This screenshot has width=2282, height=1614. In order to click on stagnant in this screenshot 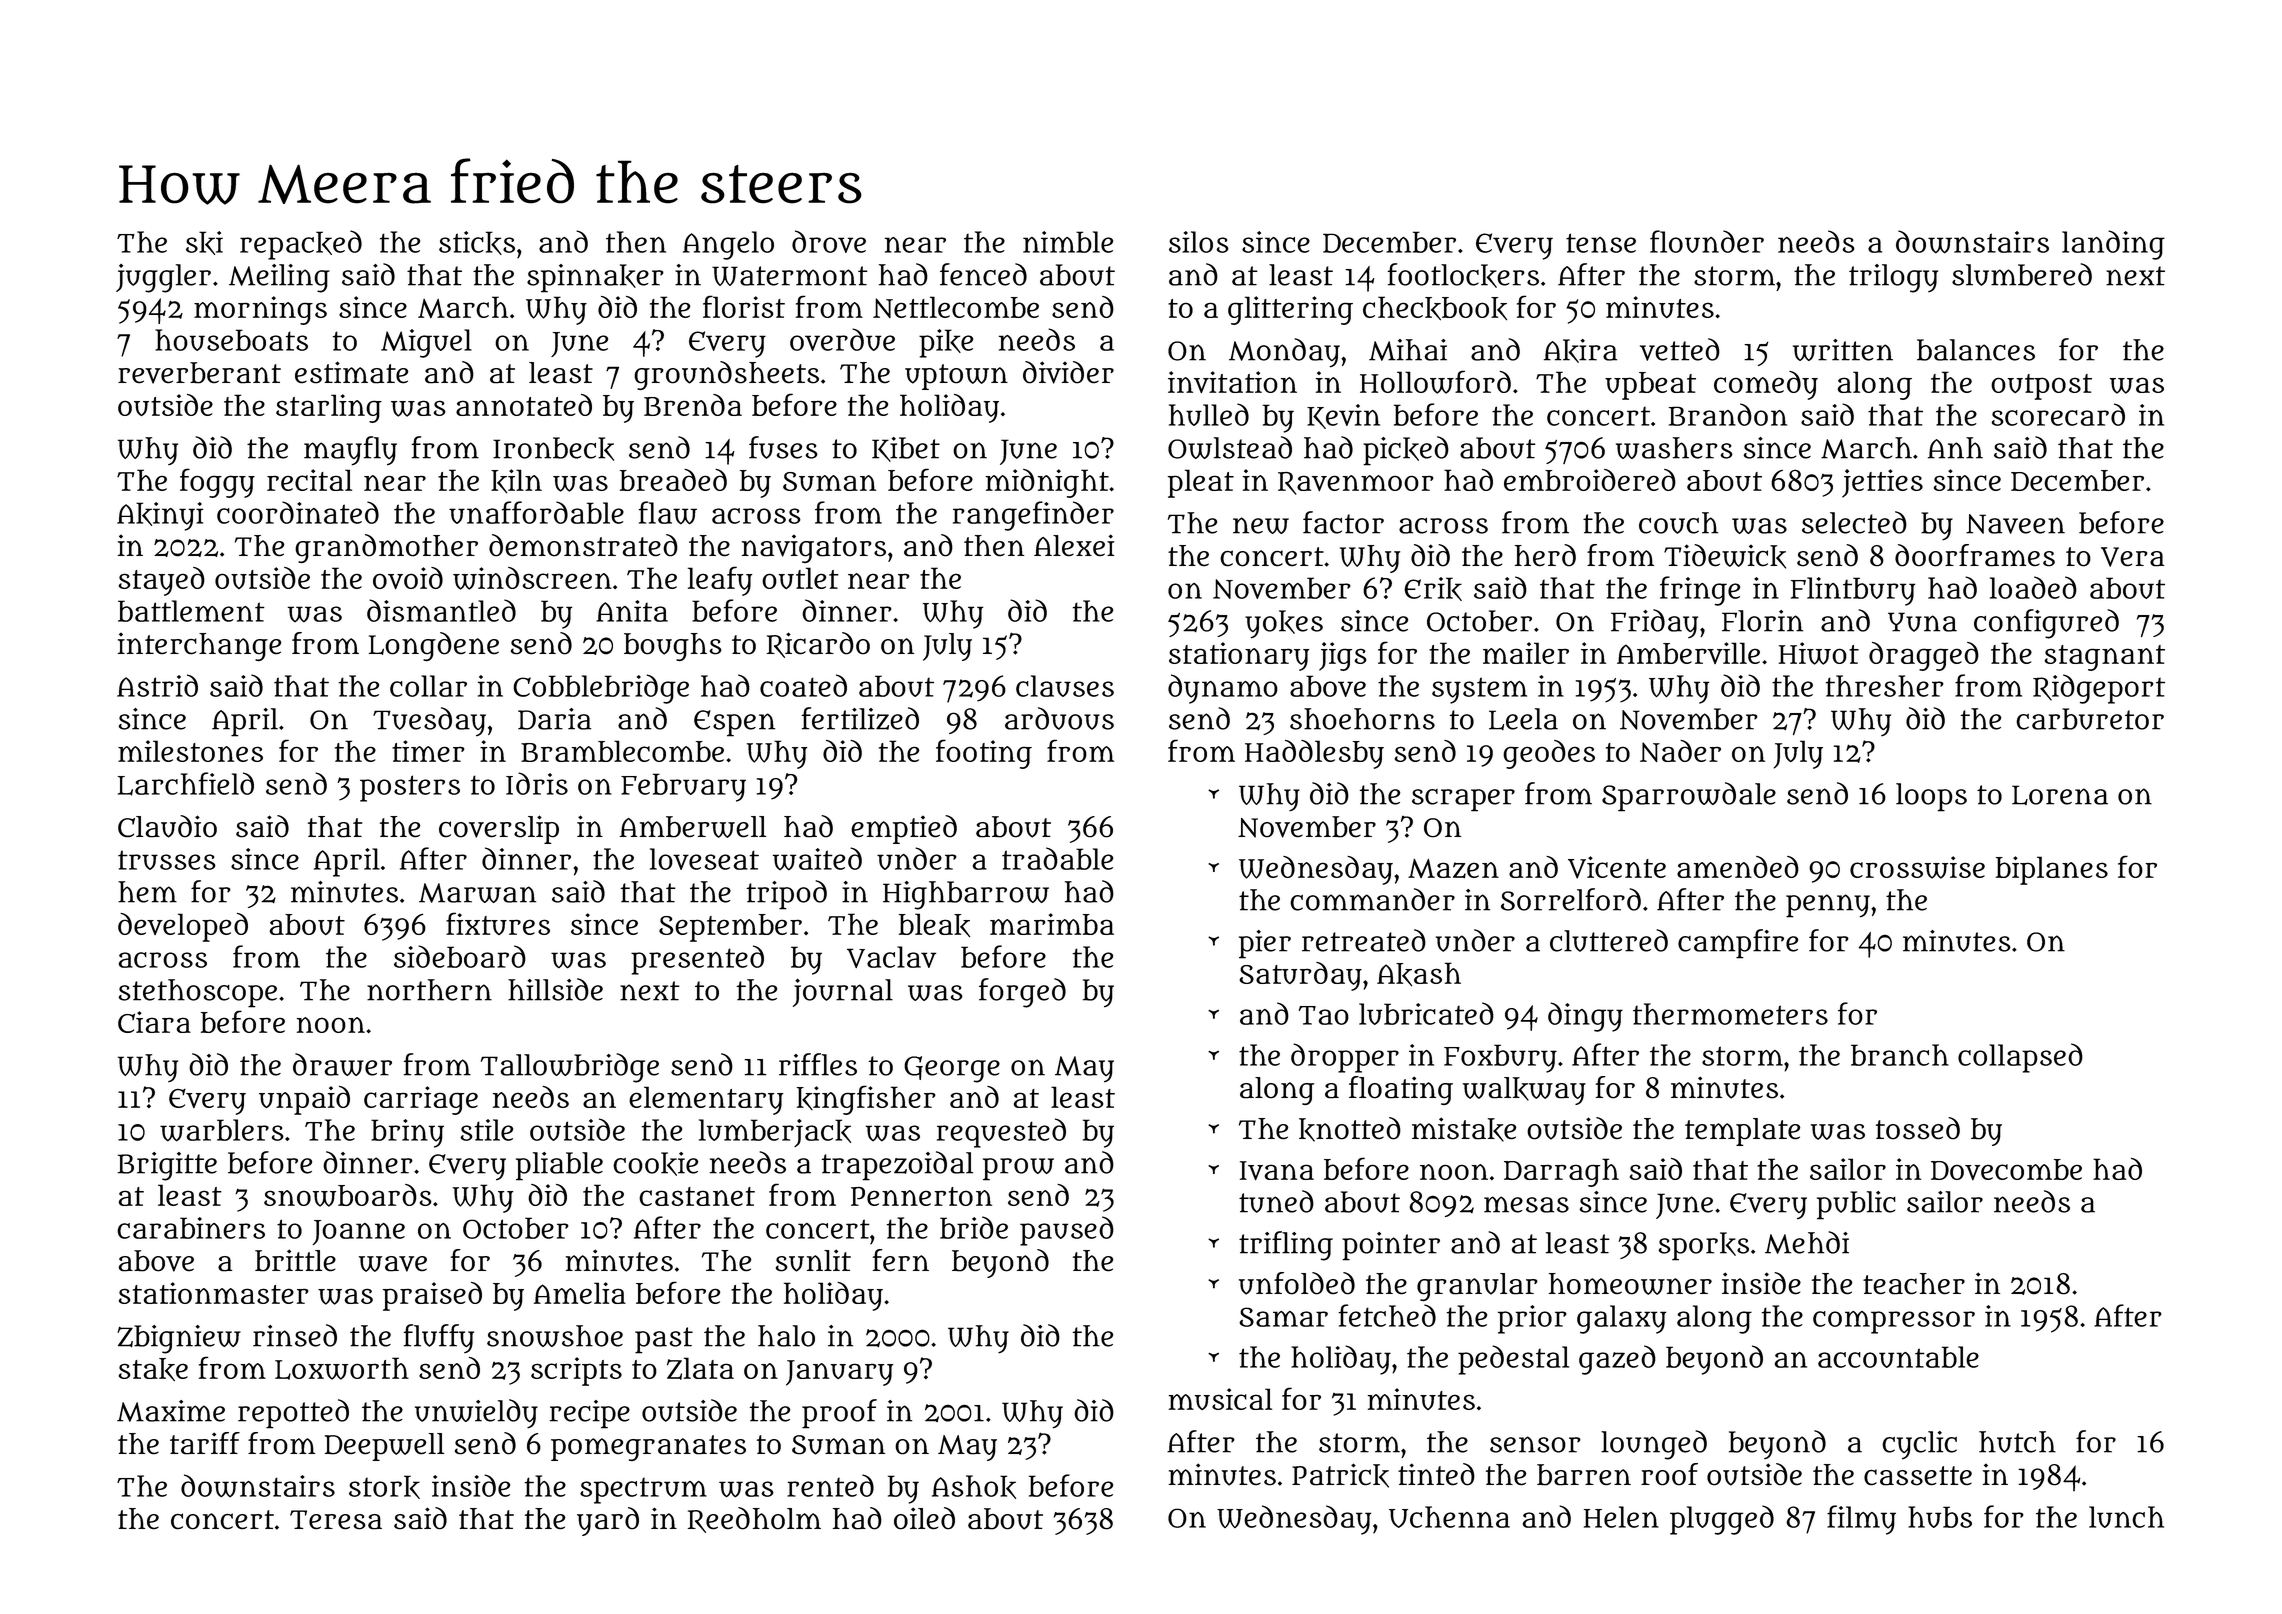, I will do `click(2105, 658)`.
